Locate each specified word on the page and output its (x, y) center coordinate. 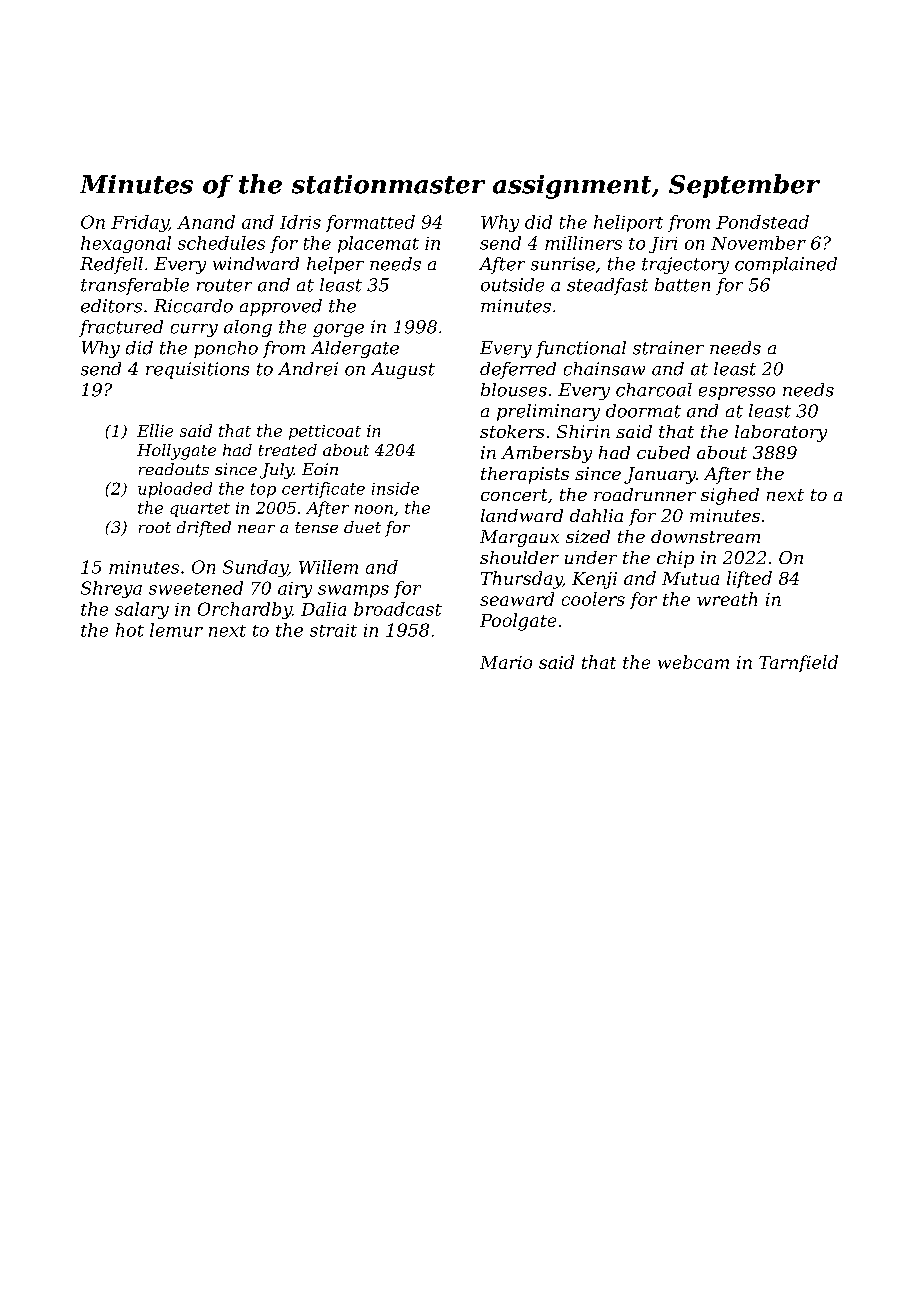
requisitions (197, 370)
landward (522, 515)
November (758, 243)
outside (512, 285)
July (277, 471)
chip (675, 559)
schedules (221, 243)
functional (581, 349)
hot (130, 630)
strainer (668, 348)
